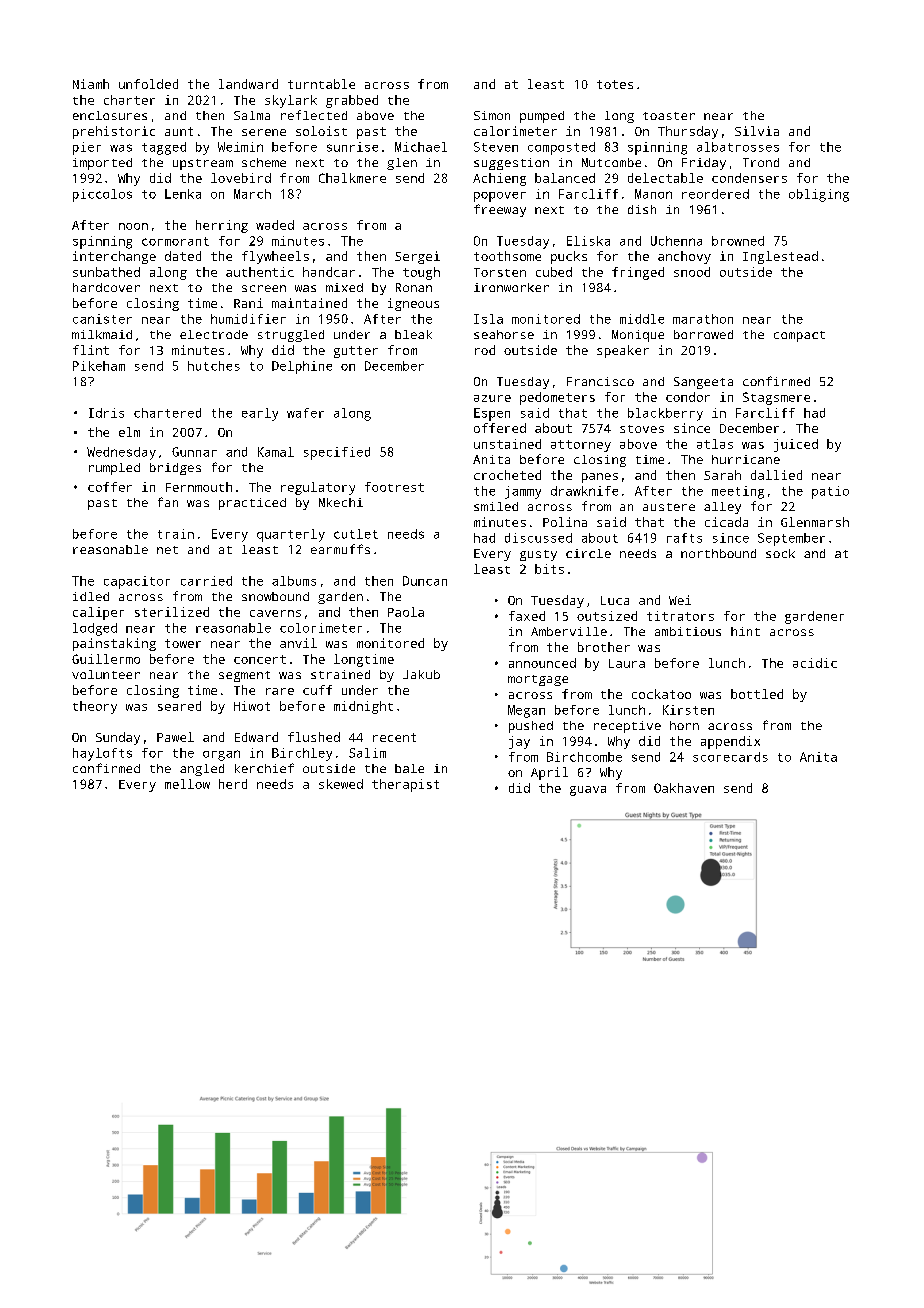 This screenshot has width=924, height=1308. Describe the element at coordinates (406, 612) in the screenshot. I see `Paola` at that location.
